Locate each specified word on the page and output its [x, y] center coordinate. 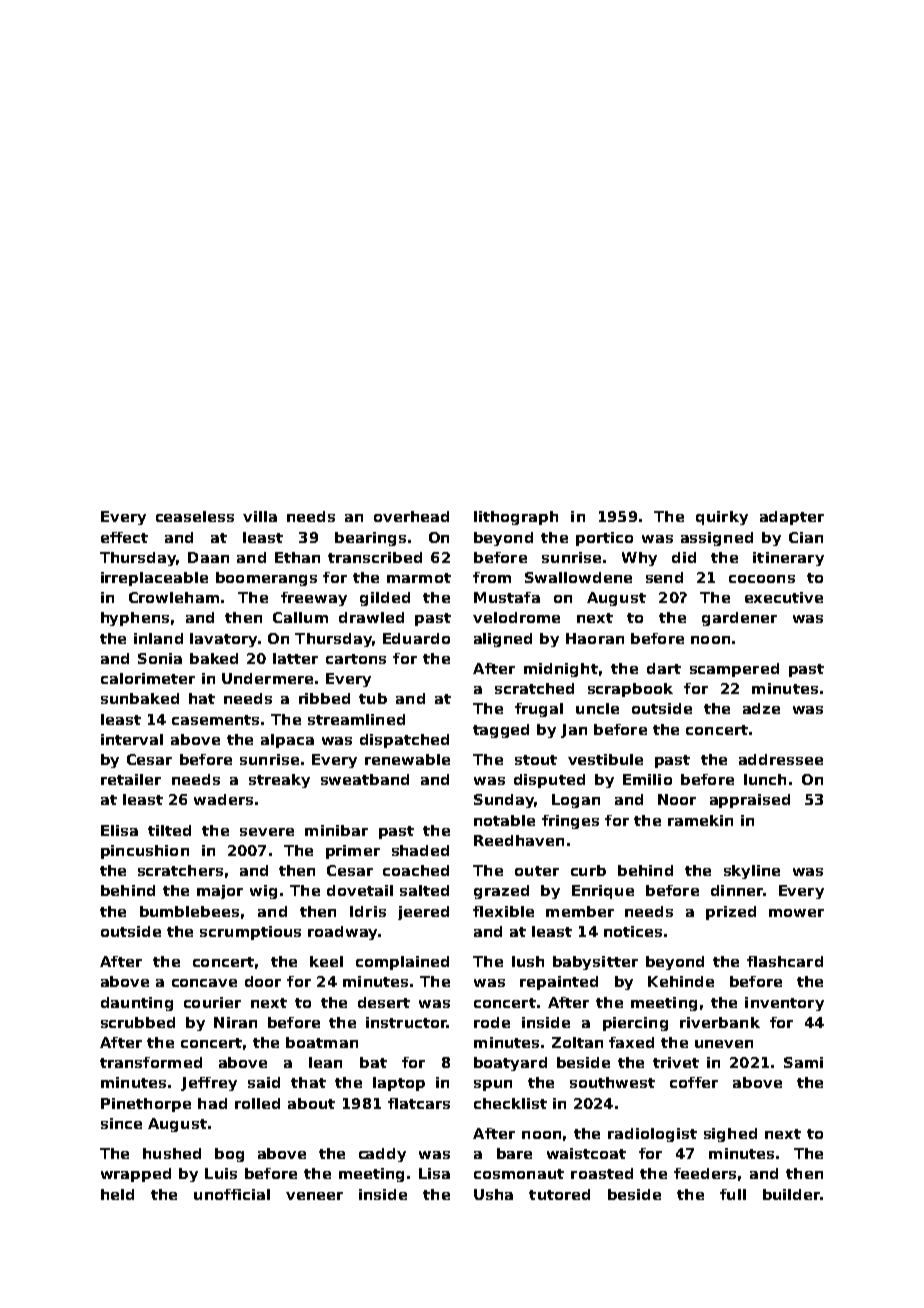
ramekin [700, 820]
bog [229, 1155]
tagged [501, 731]
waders [223, 799]
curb [588, 870]
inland [158, 638]
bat [373, 1062]
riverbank [720, 1022]
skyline [752, 872]
